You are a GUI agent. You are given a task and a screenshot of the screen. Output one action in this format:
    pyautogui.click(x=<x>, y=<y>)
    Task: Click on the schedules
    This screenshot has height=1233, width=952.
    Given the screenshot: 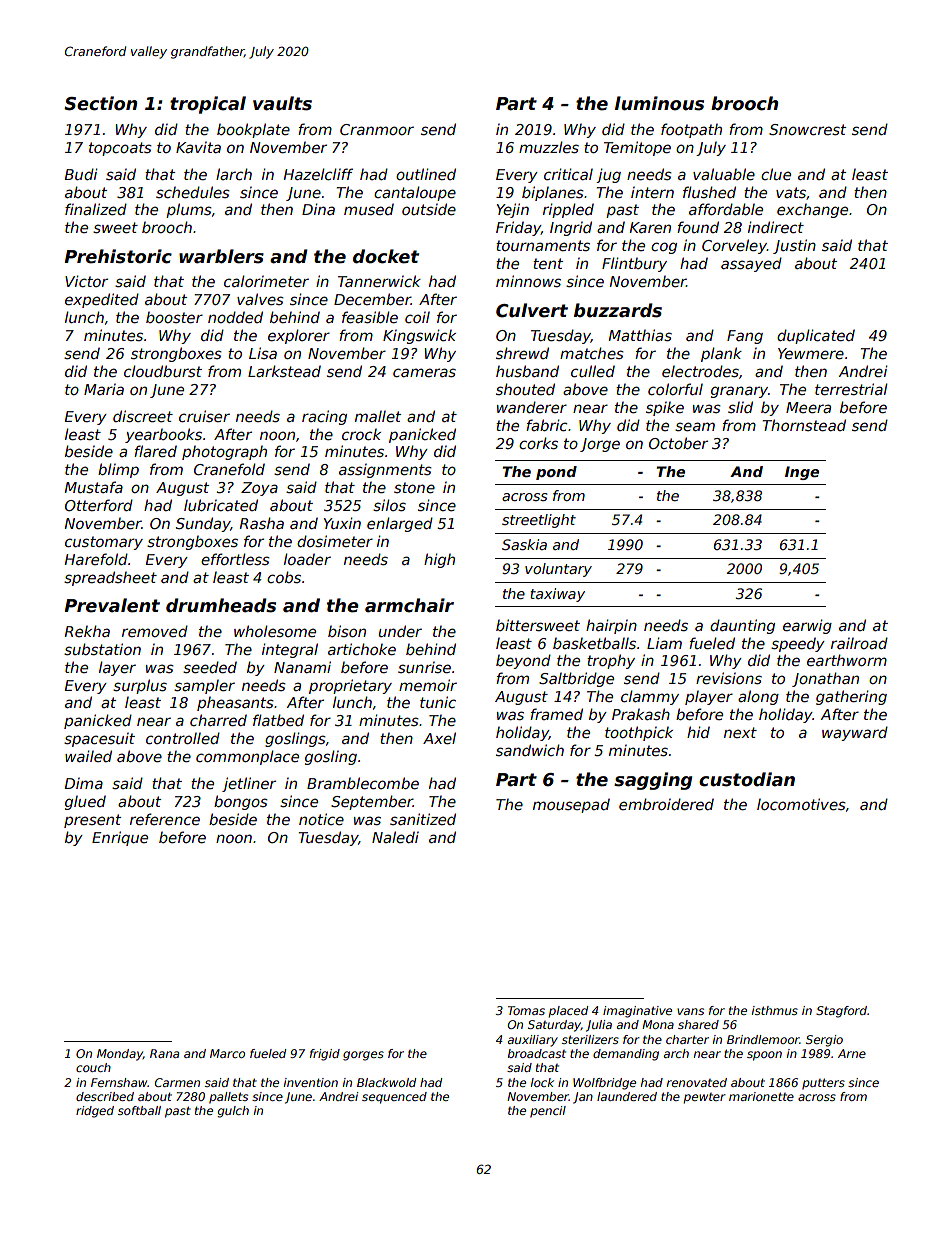 What is the action you would take?
    pyautogui.click(x=193, y=192)
